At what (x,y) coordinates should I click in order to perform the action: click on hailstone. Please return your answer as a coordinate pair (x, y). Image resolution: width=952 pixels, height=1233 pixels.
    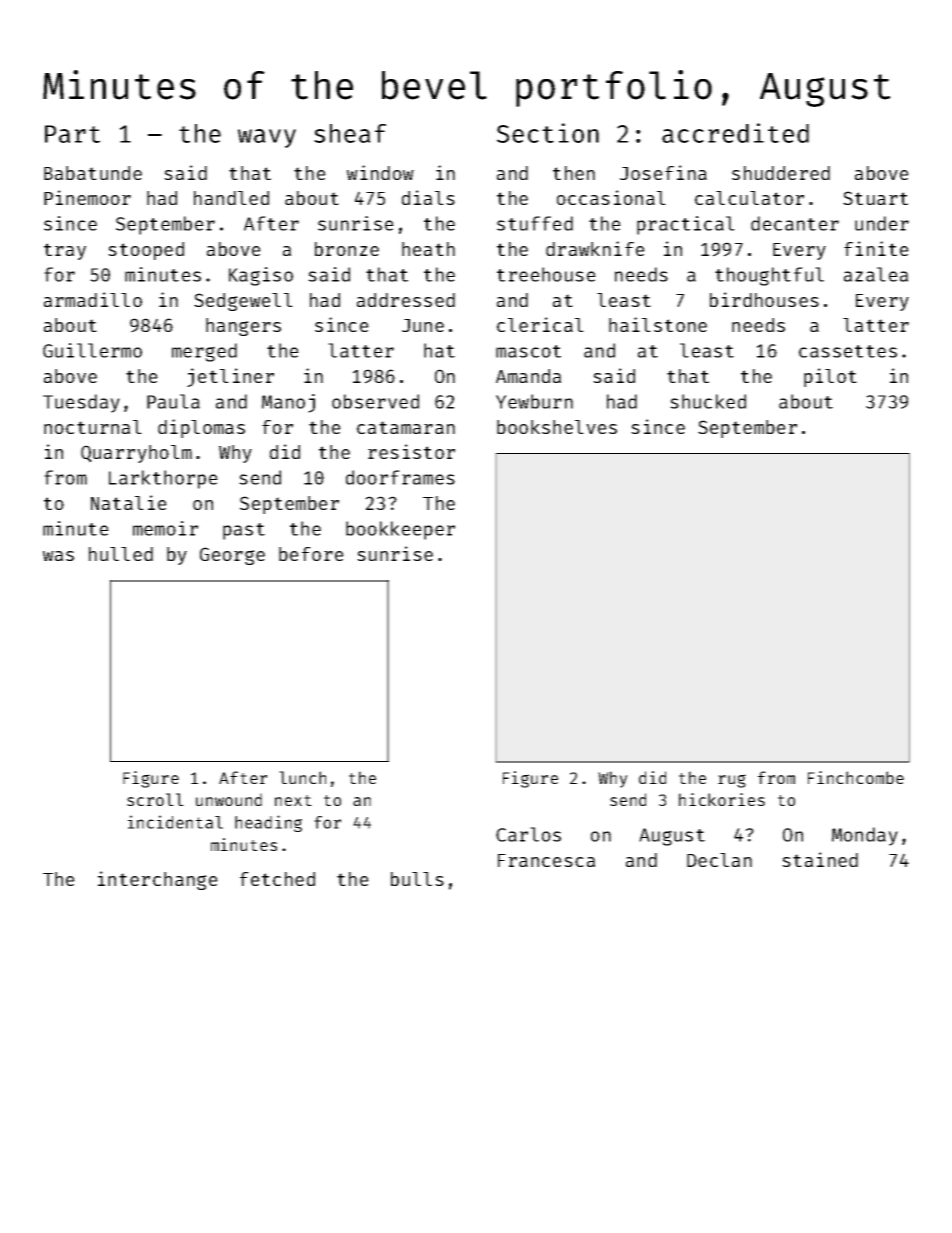
    Looking at the image, I should click on (658, 324).
